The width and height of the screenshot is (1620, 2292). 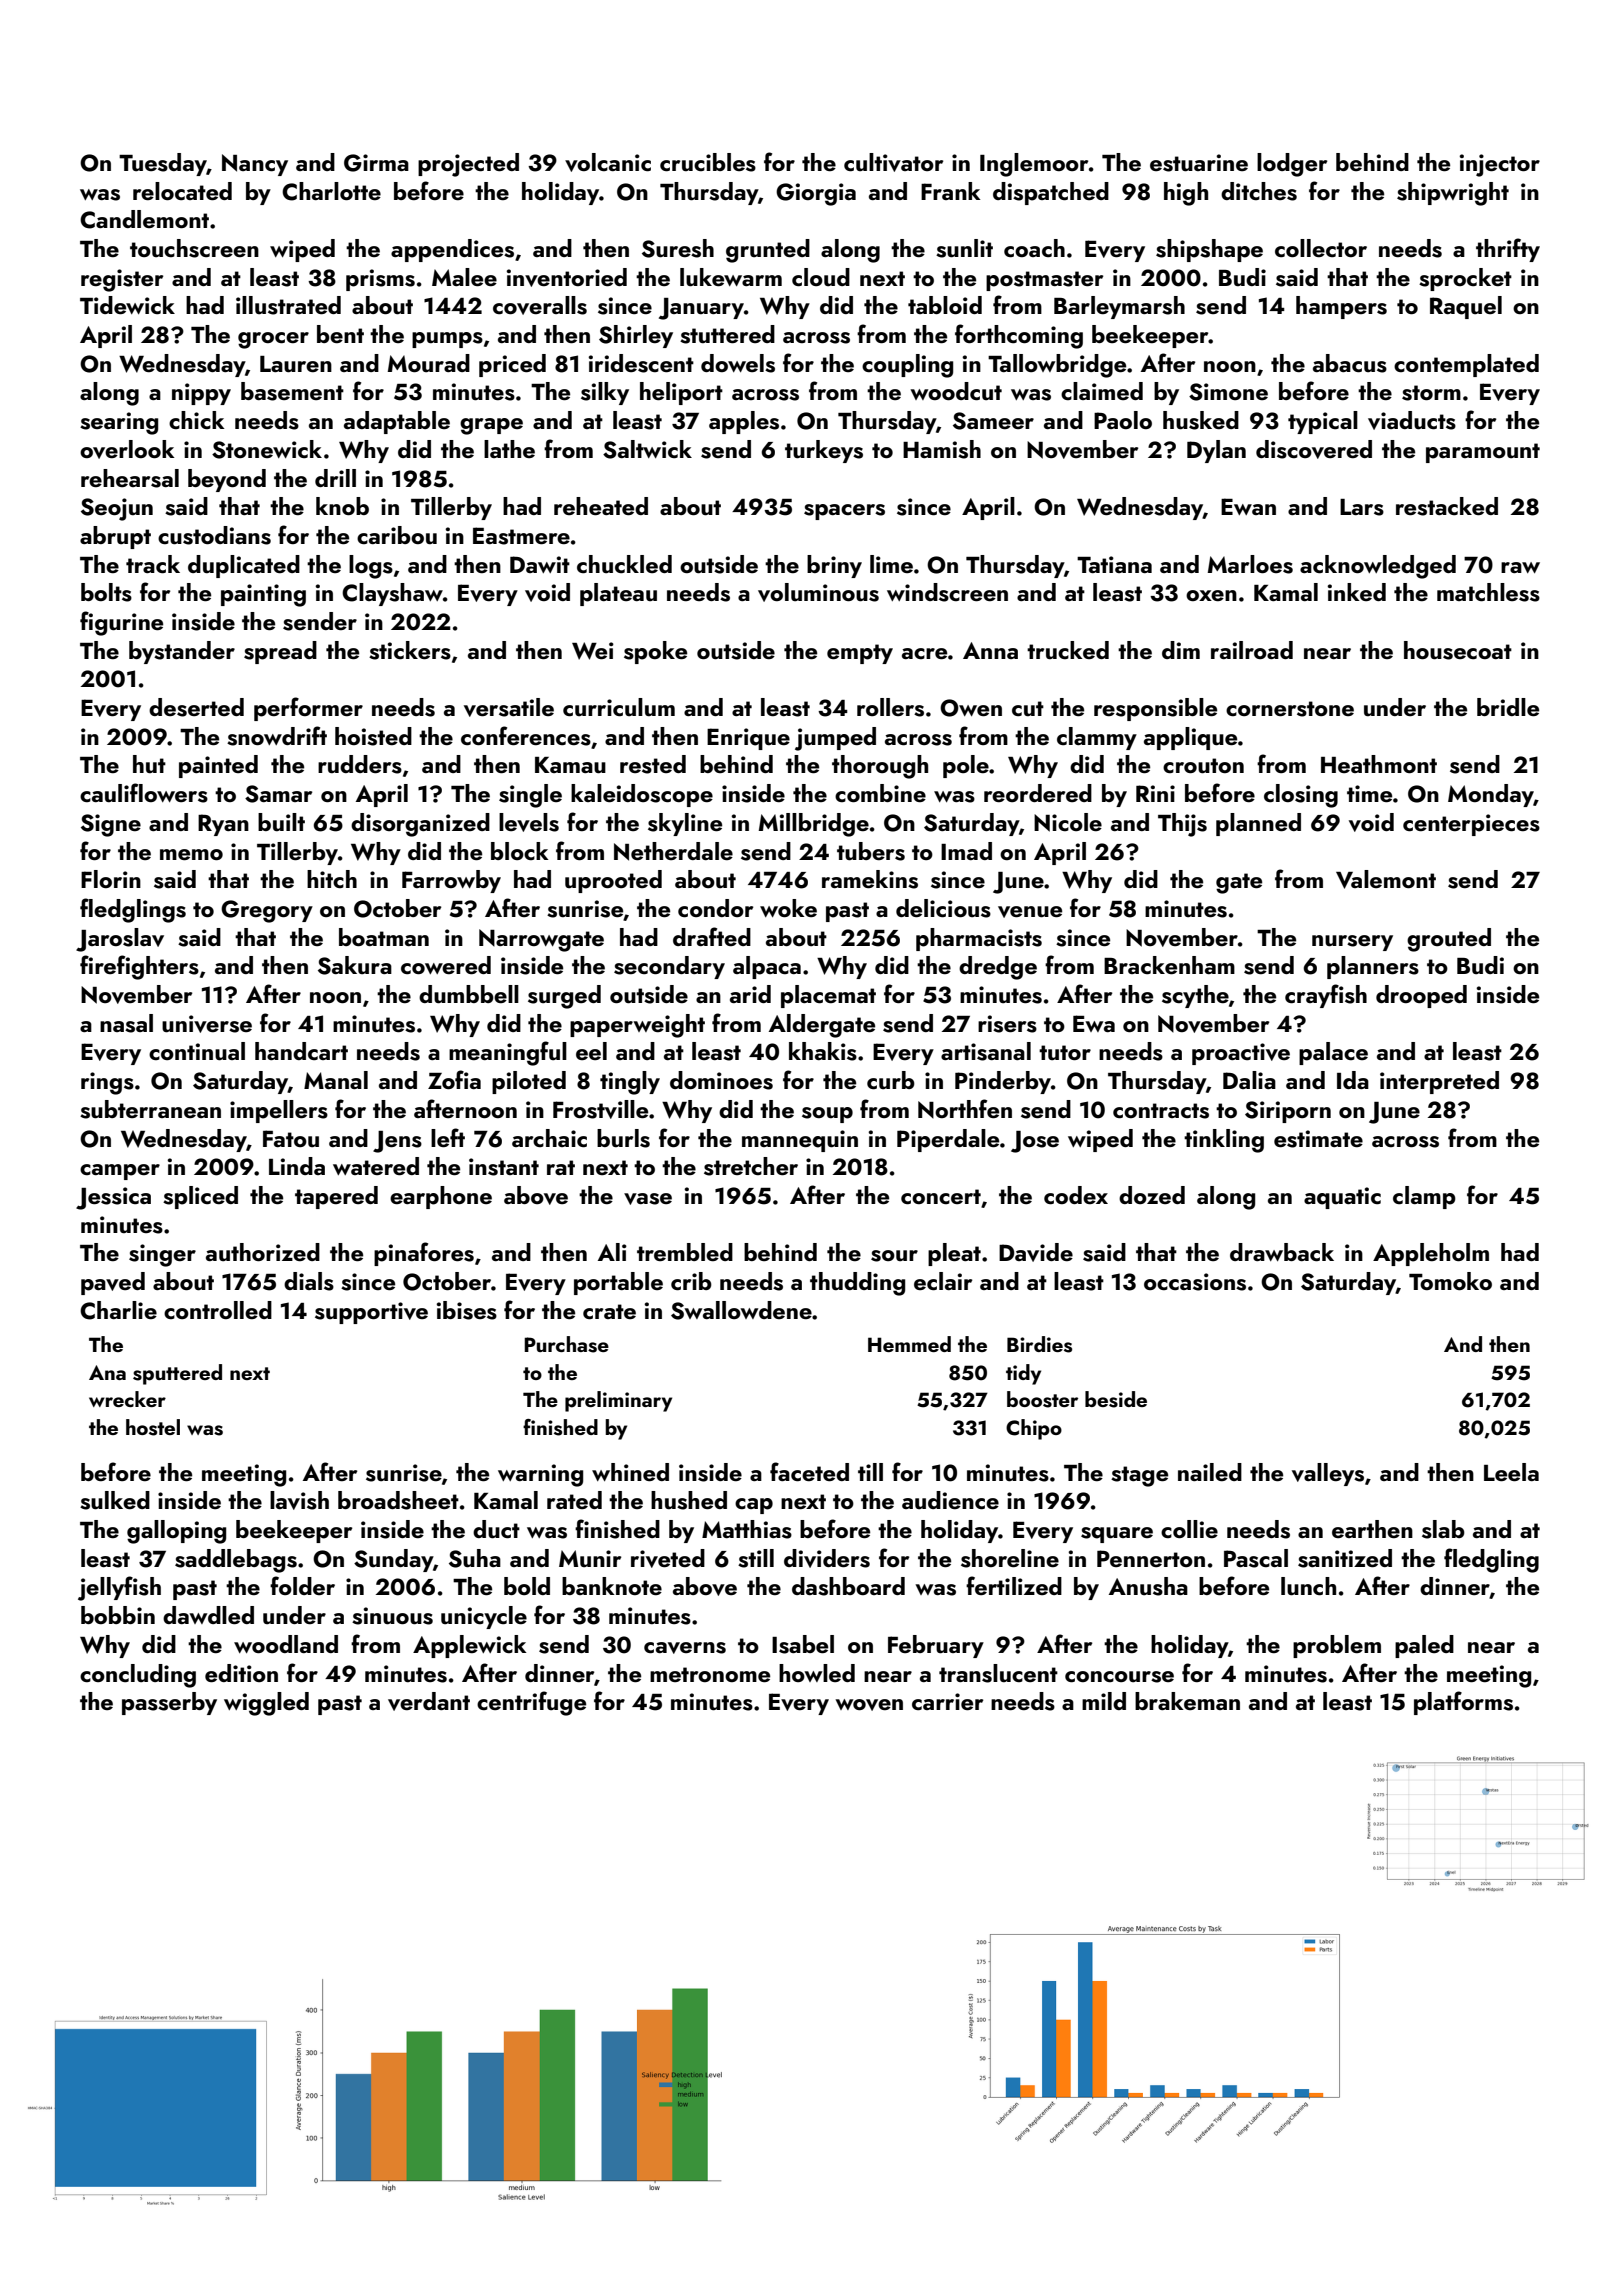 What do you see at coordinates (1114, 564) in the screenshot?
I see `Tatiana` at bounding box center [1114, 564].
